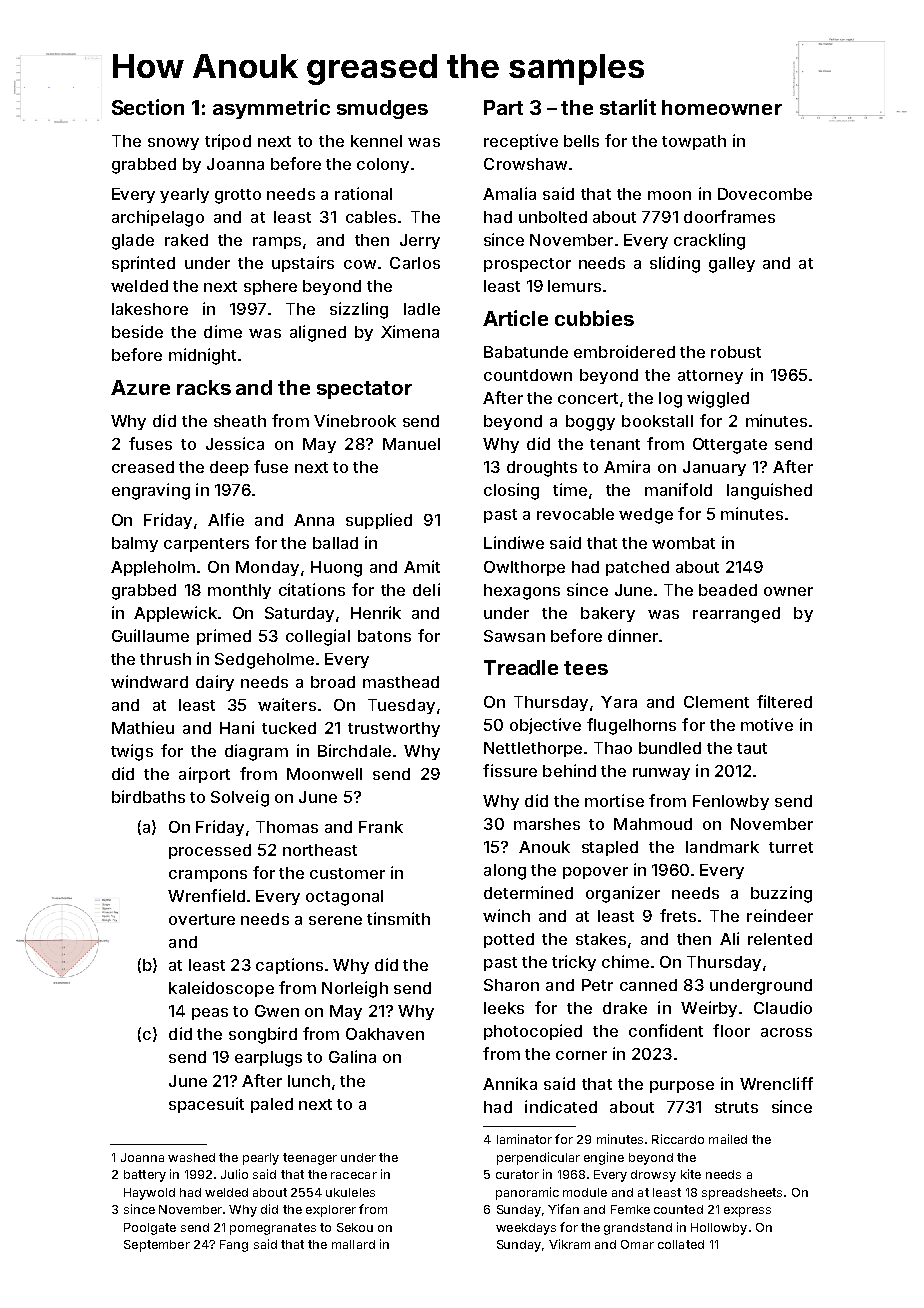 Image resolution: width=924 pixels, height=1308 pixels. I want to click on Part, so click(503, 107).
